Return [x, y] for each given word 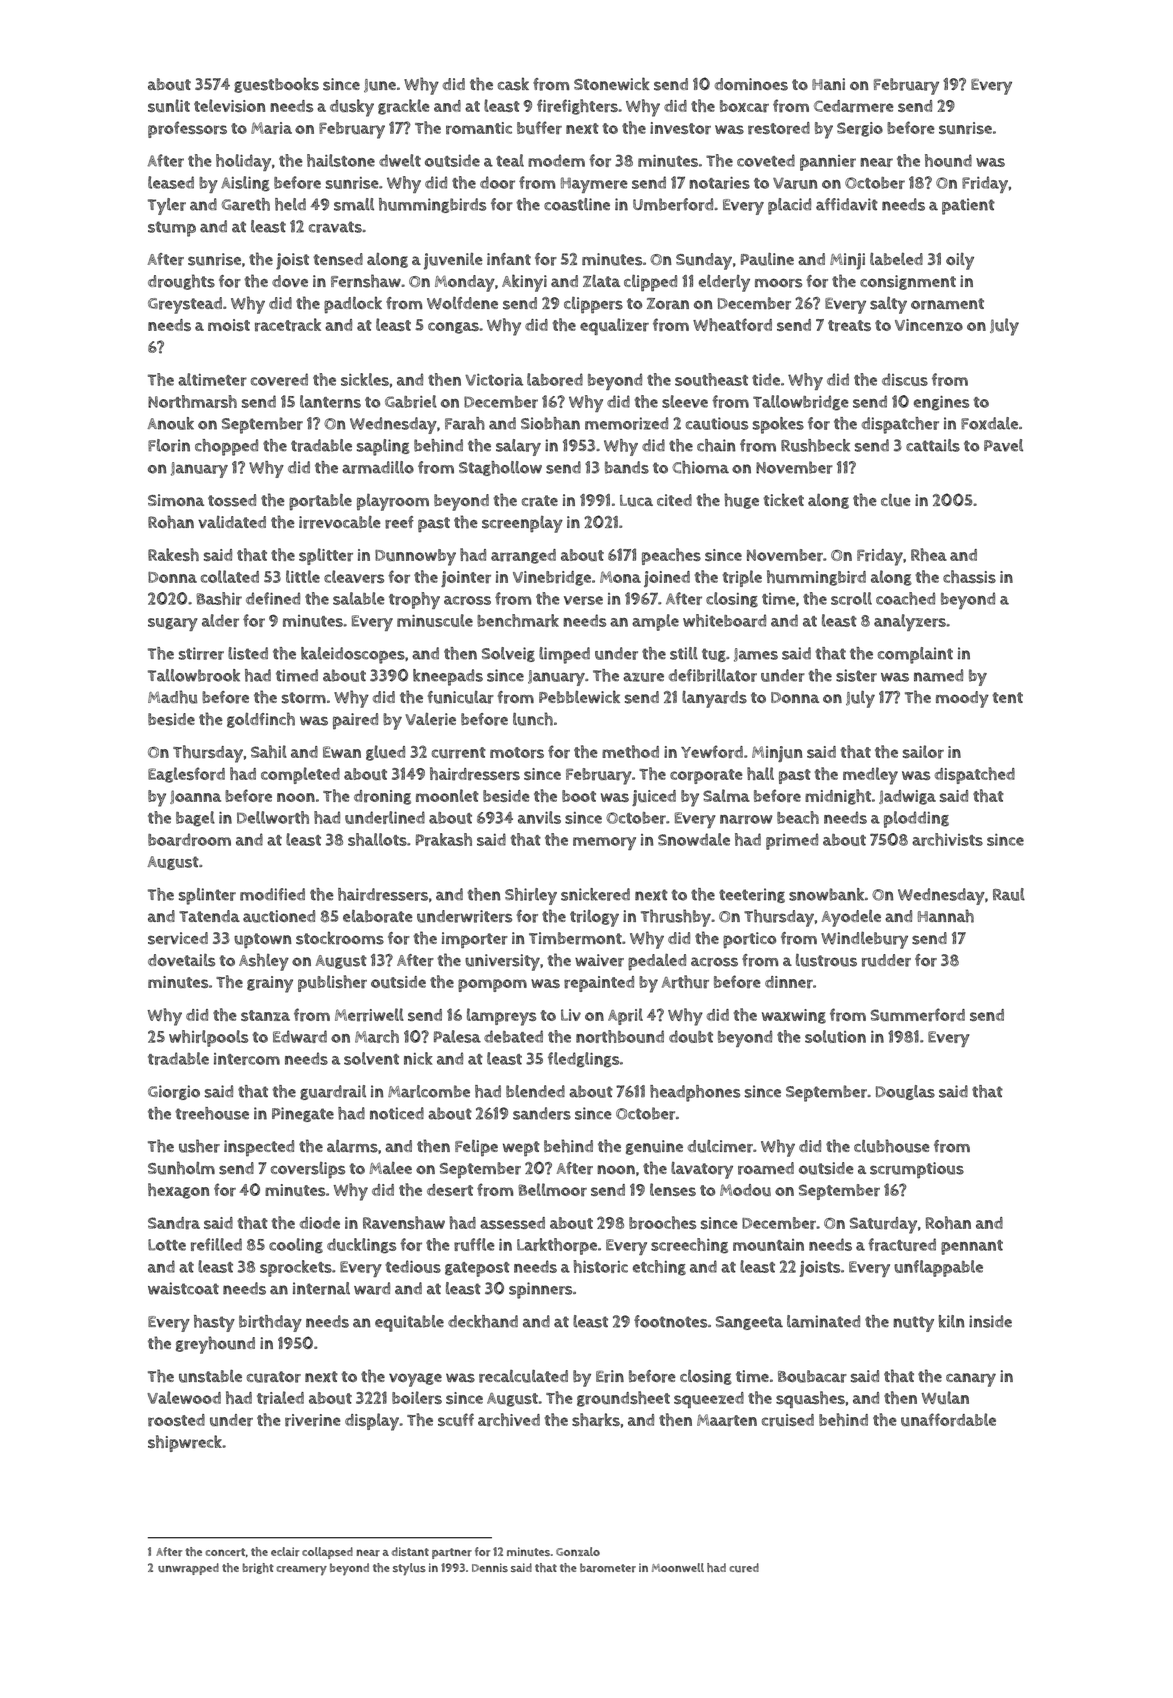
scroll [851, 598]
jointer [466, 579]
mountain [768, 1245]
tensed [338, 259]
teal [510, 160]
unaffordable [948, 1420]
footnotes [670, 1321]
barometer [608, 1567]
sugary [173, 624]
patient [968, 206]
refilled [216, 1244]
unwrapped [188, 1569]
